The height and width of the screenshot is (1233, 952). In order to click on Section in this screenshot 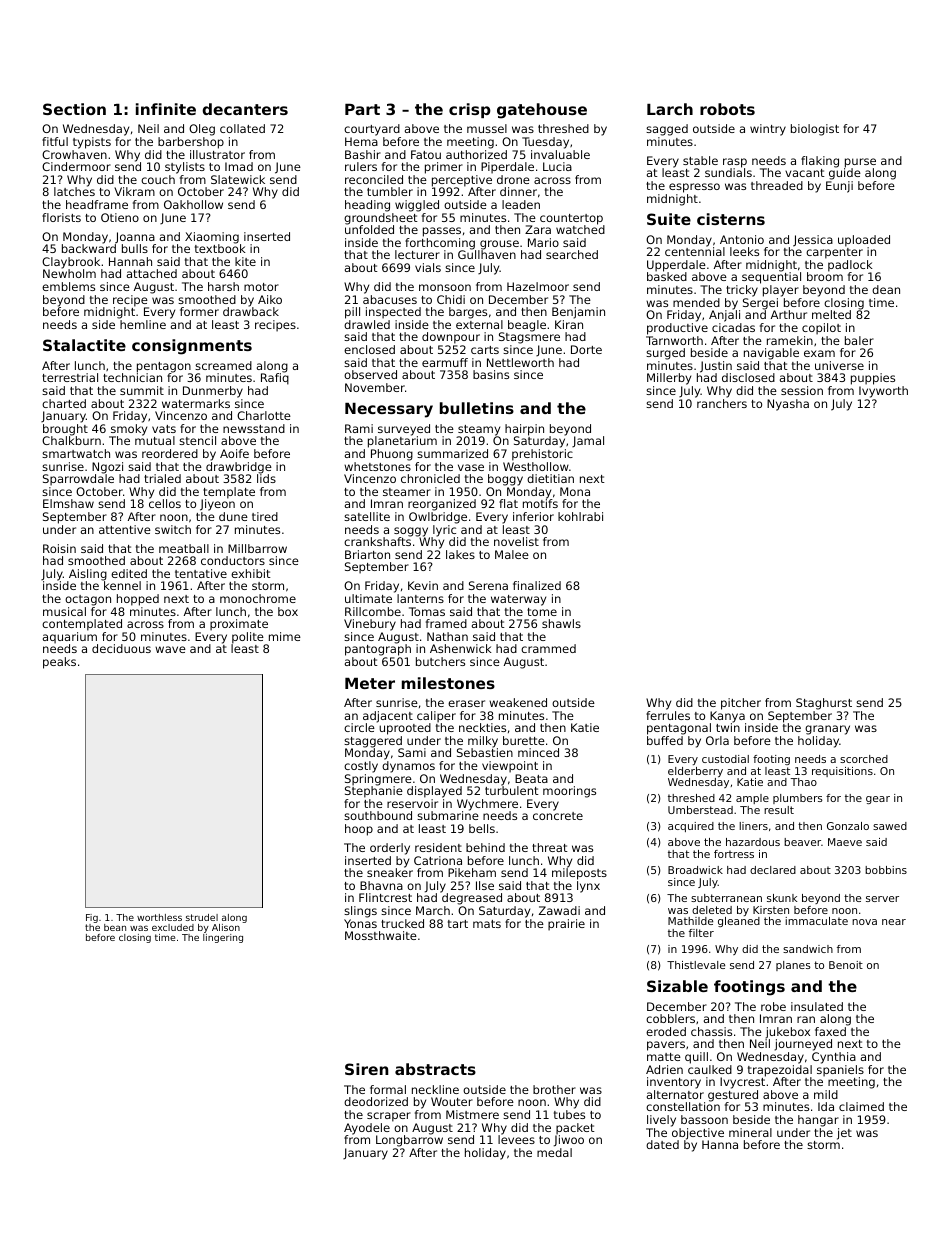, I will do `click(74, 109)`.
